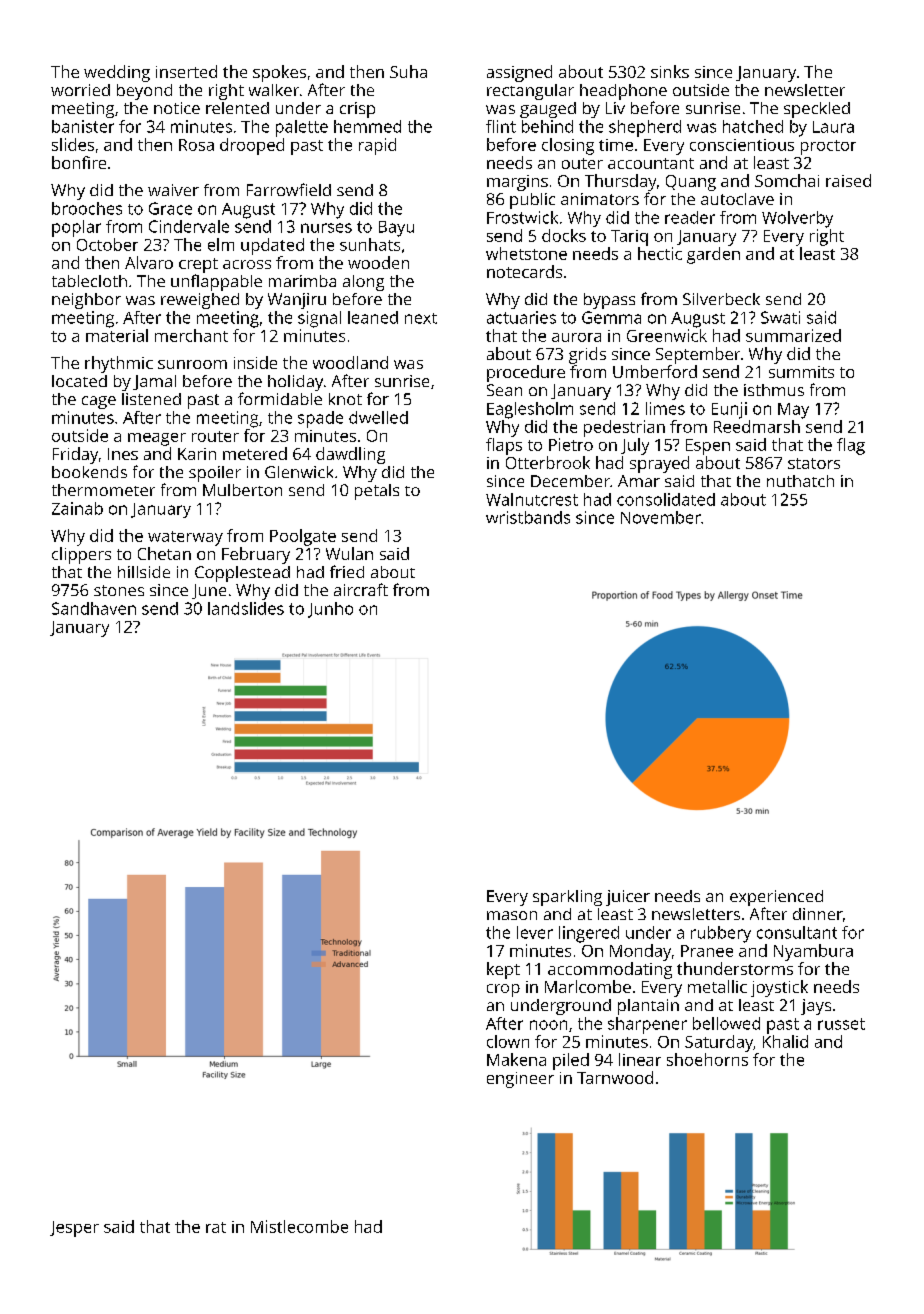  What do you see at coordinates (200, 301) in the screenshot?
I see `reweighed` at bounding box center [200, 301].
